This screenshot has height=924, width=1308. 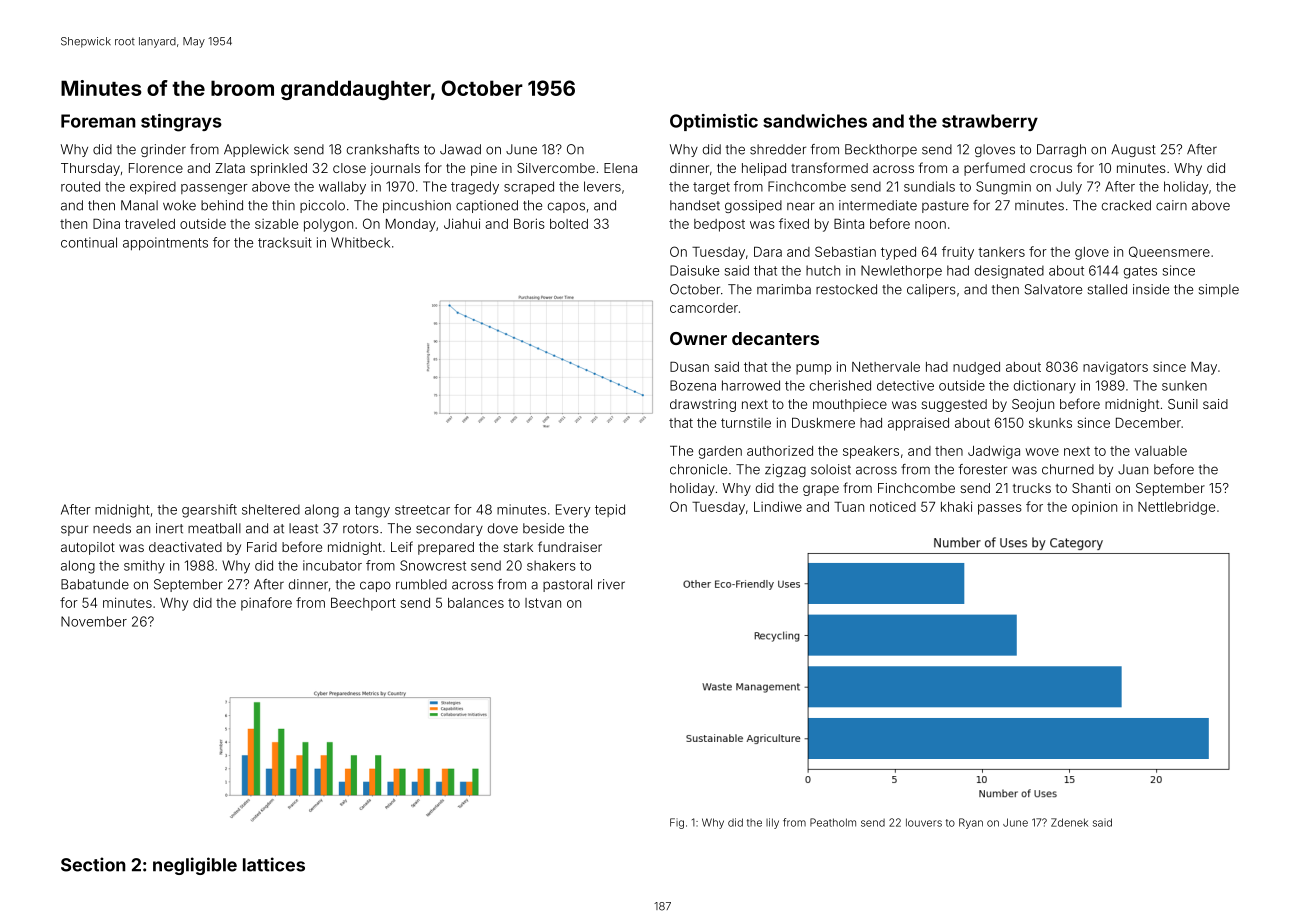 What do you see at coordinates (1000, 509) in the screenshot?
I see `passes` at bounding box center [1000, 509].
